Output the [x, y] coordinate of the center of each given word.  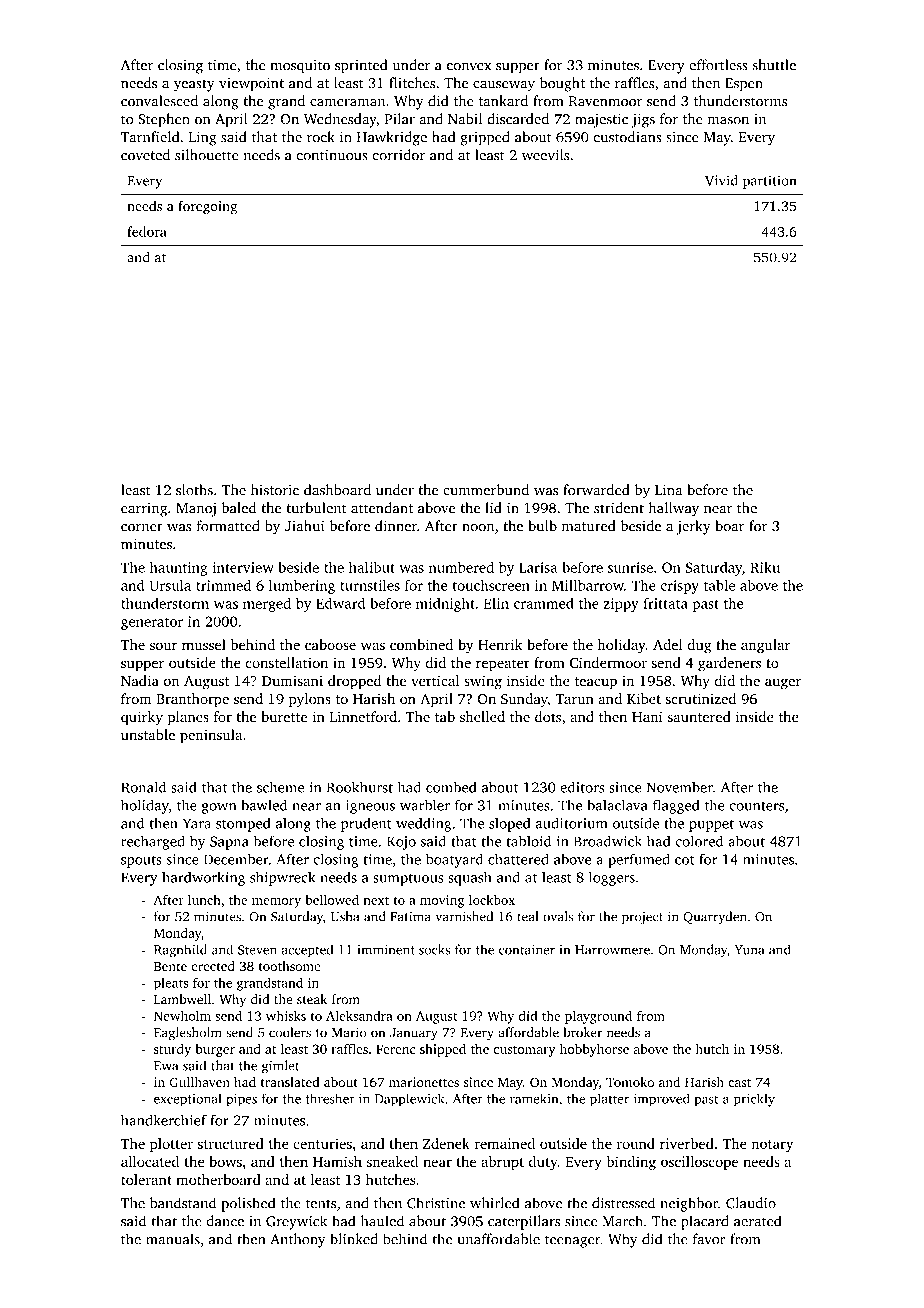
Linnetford [363, 716]
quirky [142, 718]
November [680, 787]
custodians [628, 137]
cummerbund [486, 490]
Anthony [298, 1240]
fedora [147, 231]
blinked [354, 1239]
